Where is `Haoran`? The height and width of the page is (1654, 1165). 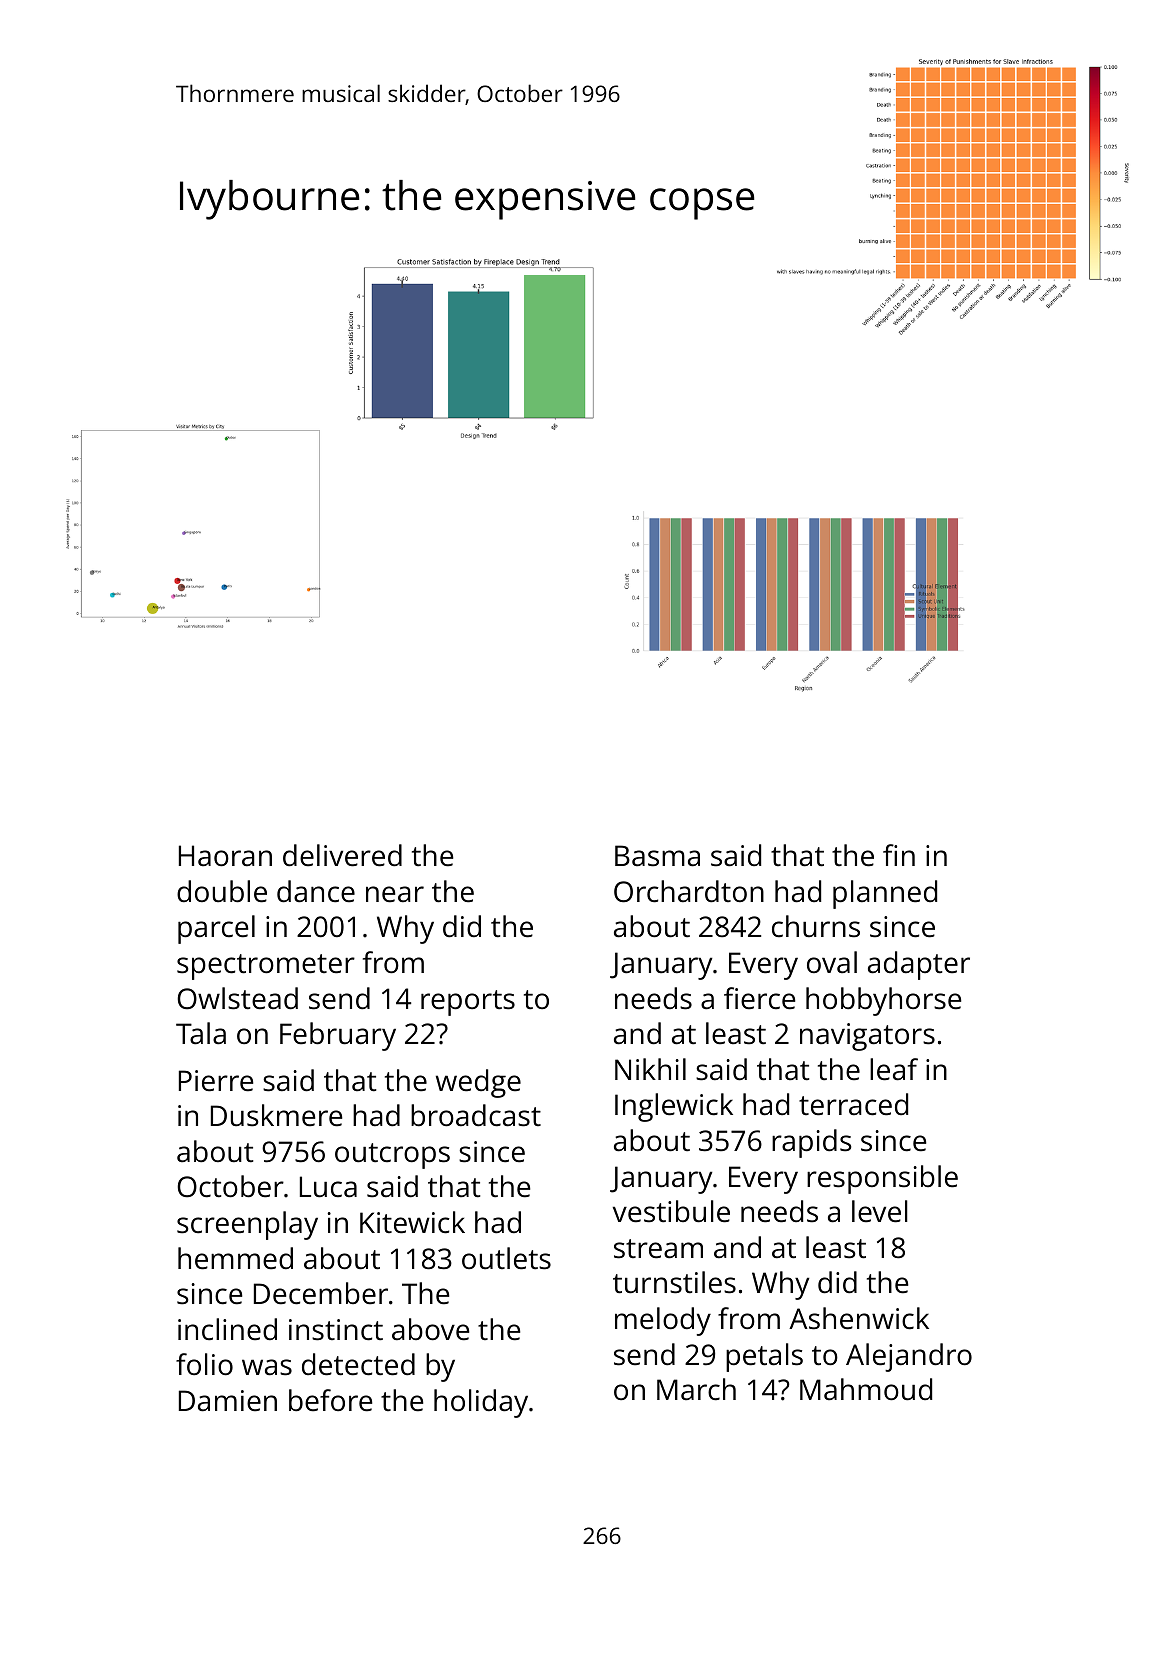
Haoran is located at coordinates (225, 856).
